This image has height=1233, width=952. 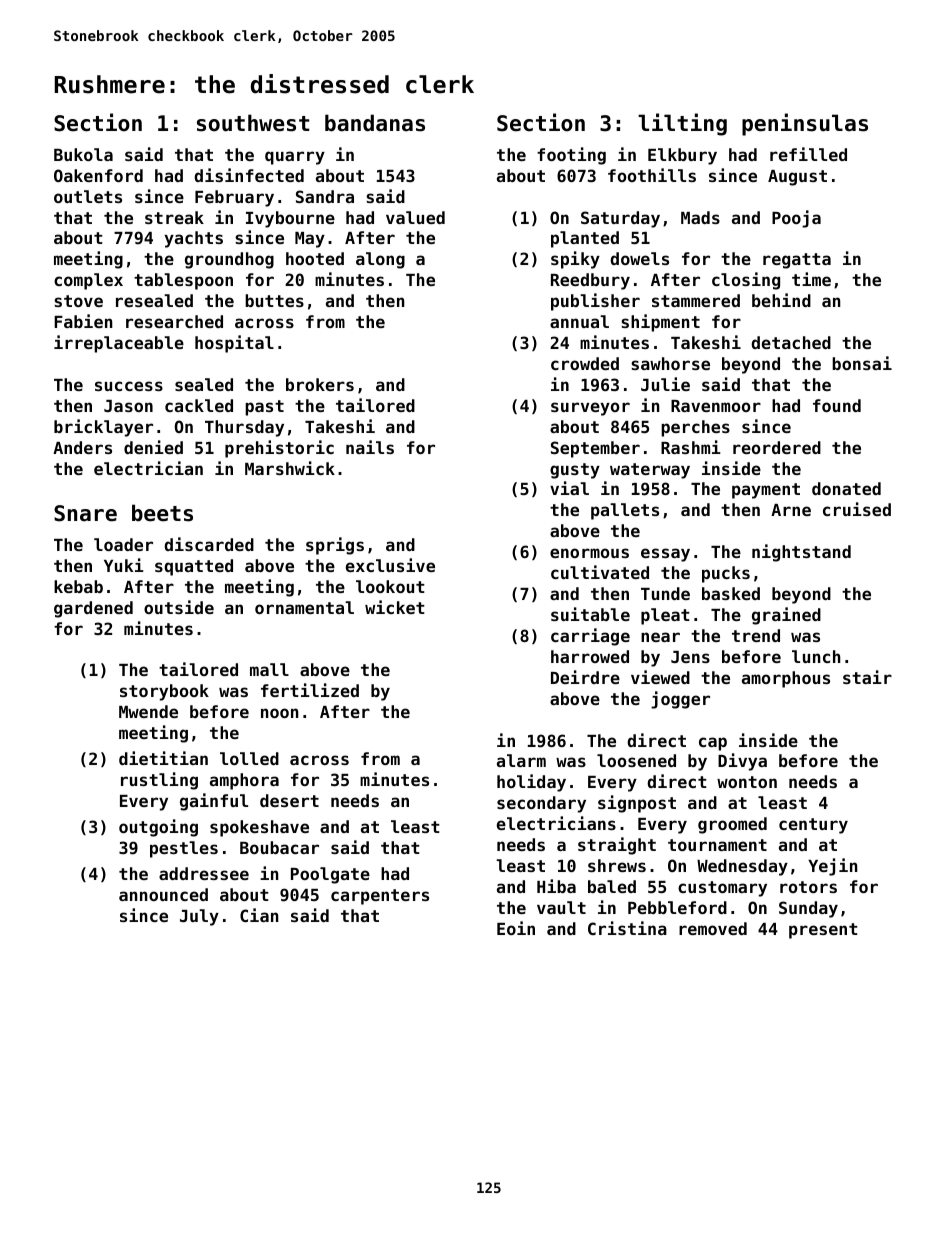 What do you see at coordinates (700, 217) in the image?
I see `Mads` at bounding box center [700, 217].
